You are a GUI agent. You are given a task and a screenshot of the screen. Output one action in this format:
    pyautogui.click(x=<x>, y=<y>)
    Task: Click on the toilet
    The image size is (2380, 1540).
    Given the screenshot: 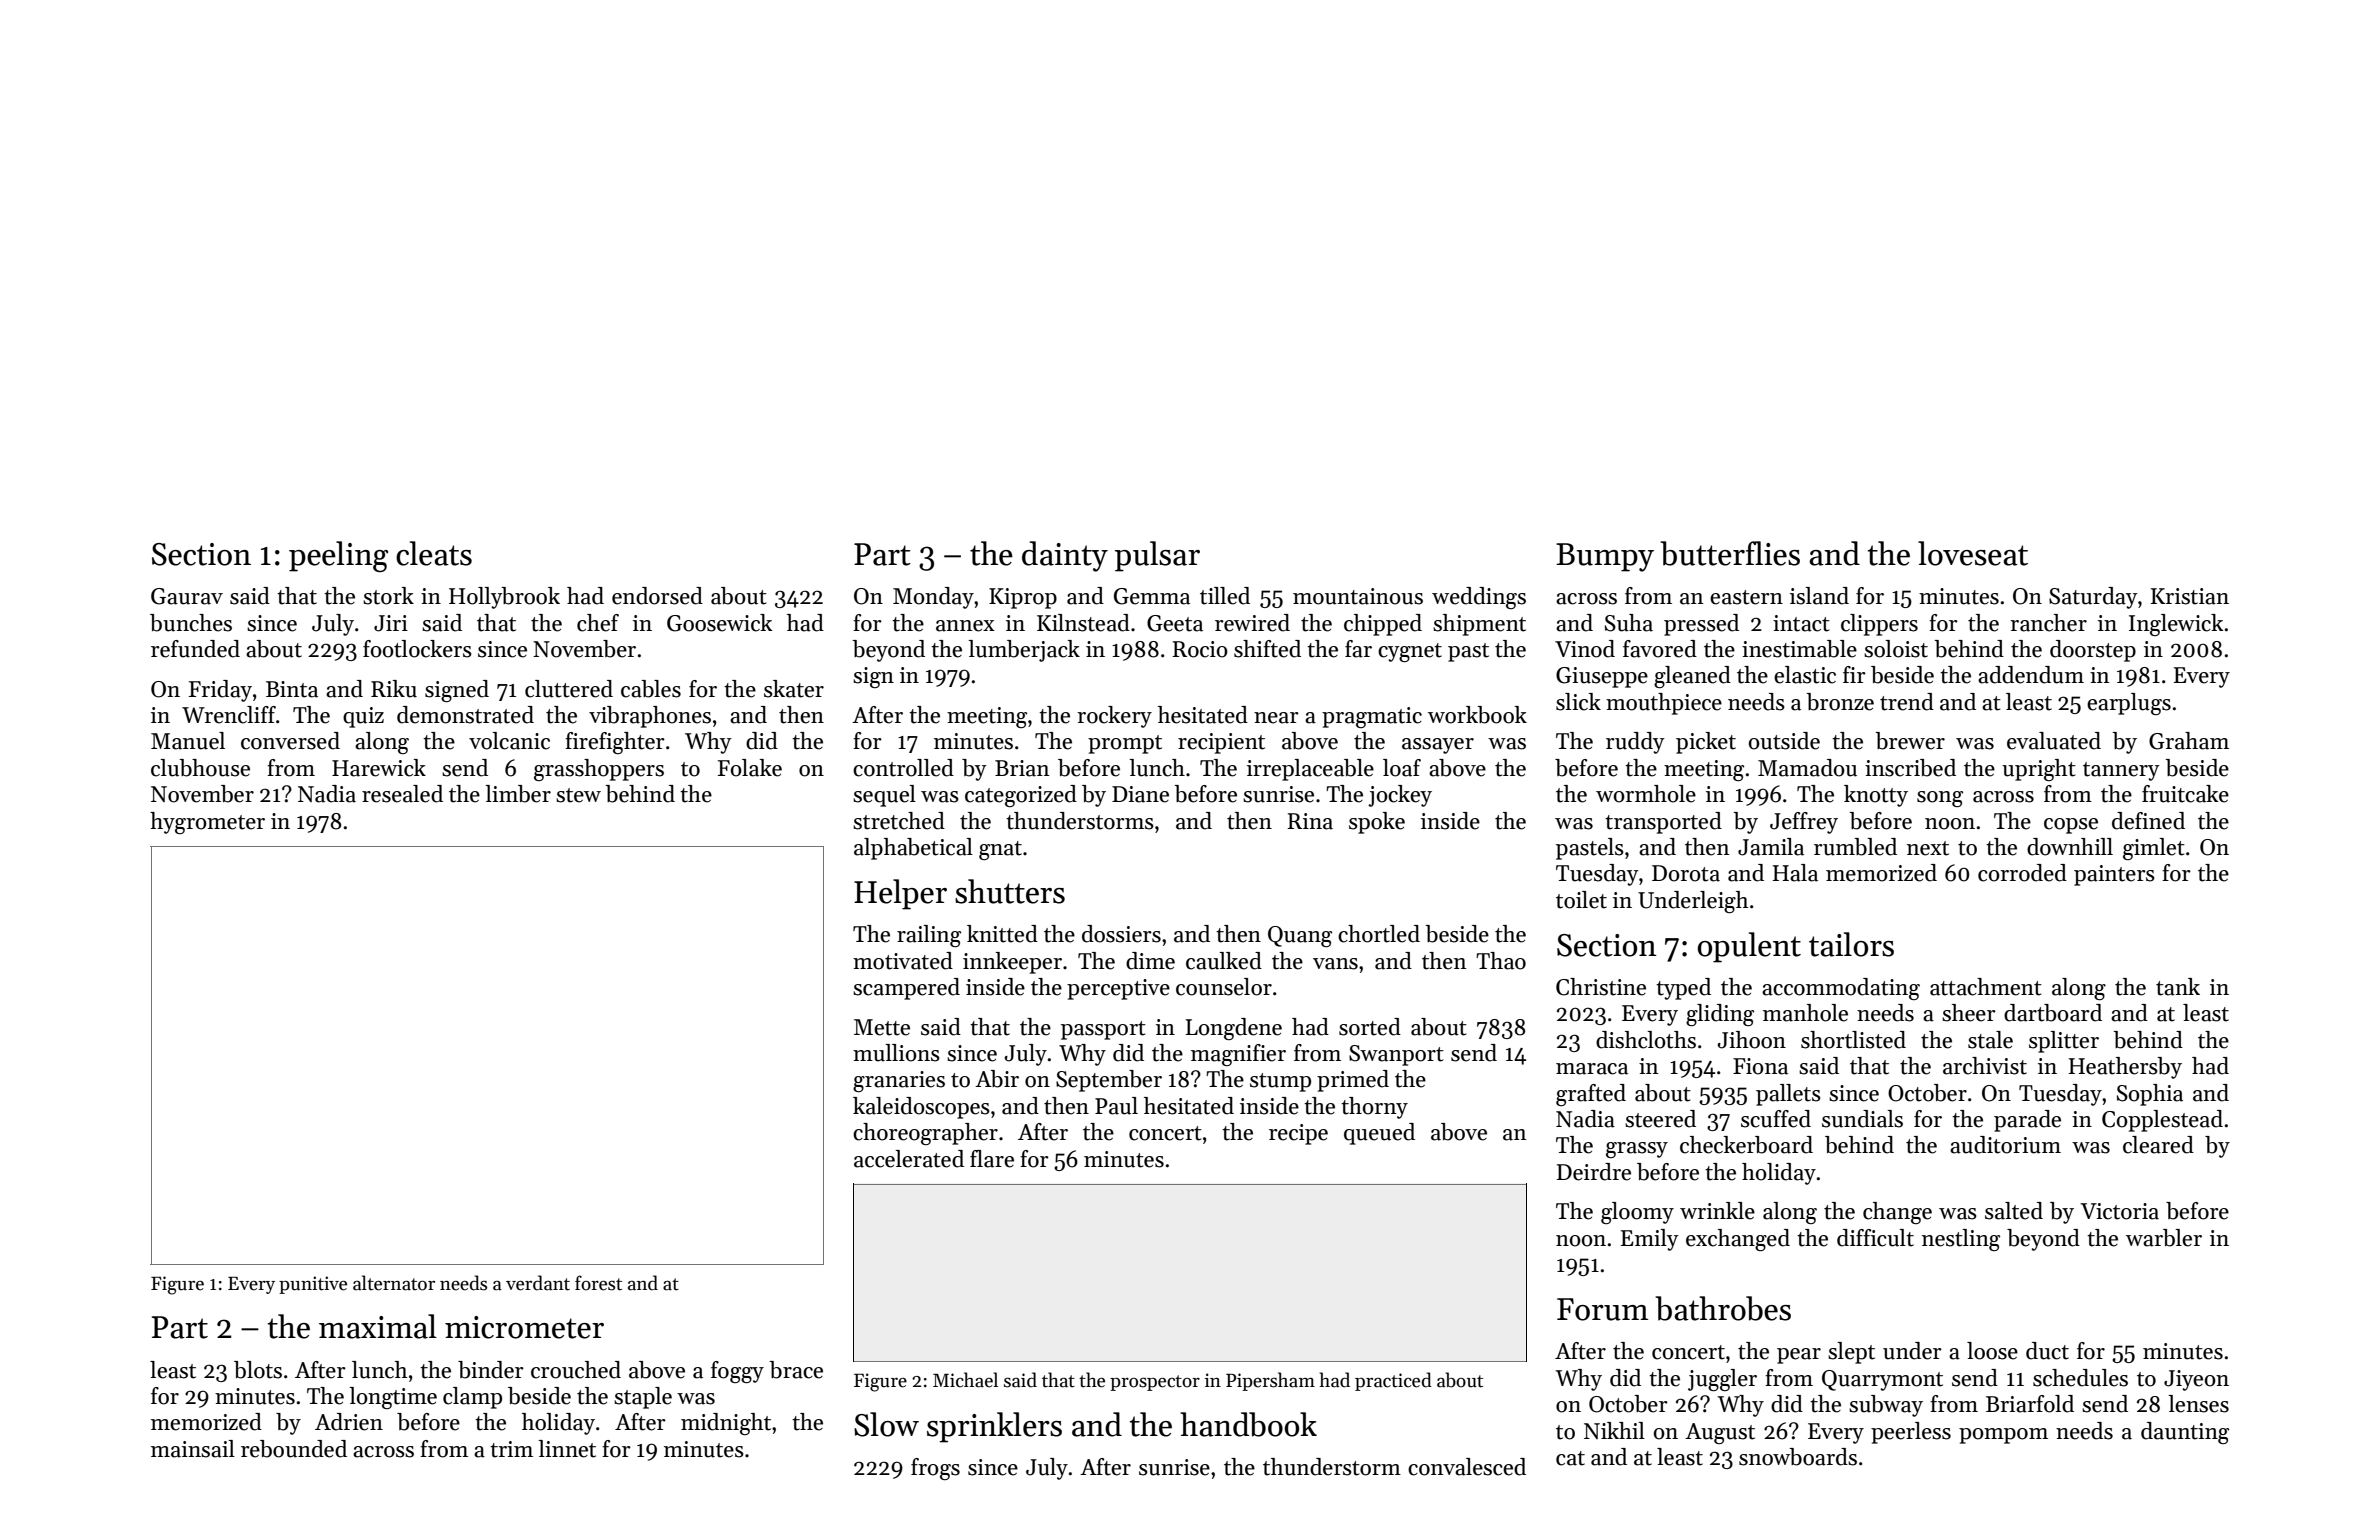 What is the action you would take?
    pyautogui.click(x=1581, y=900)
